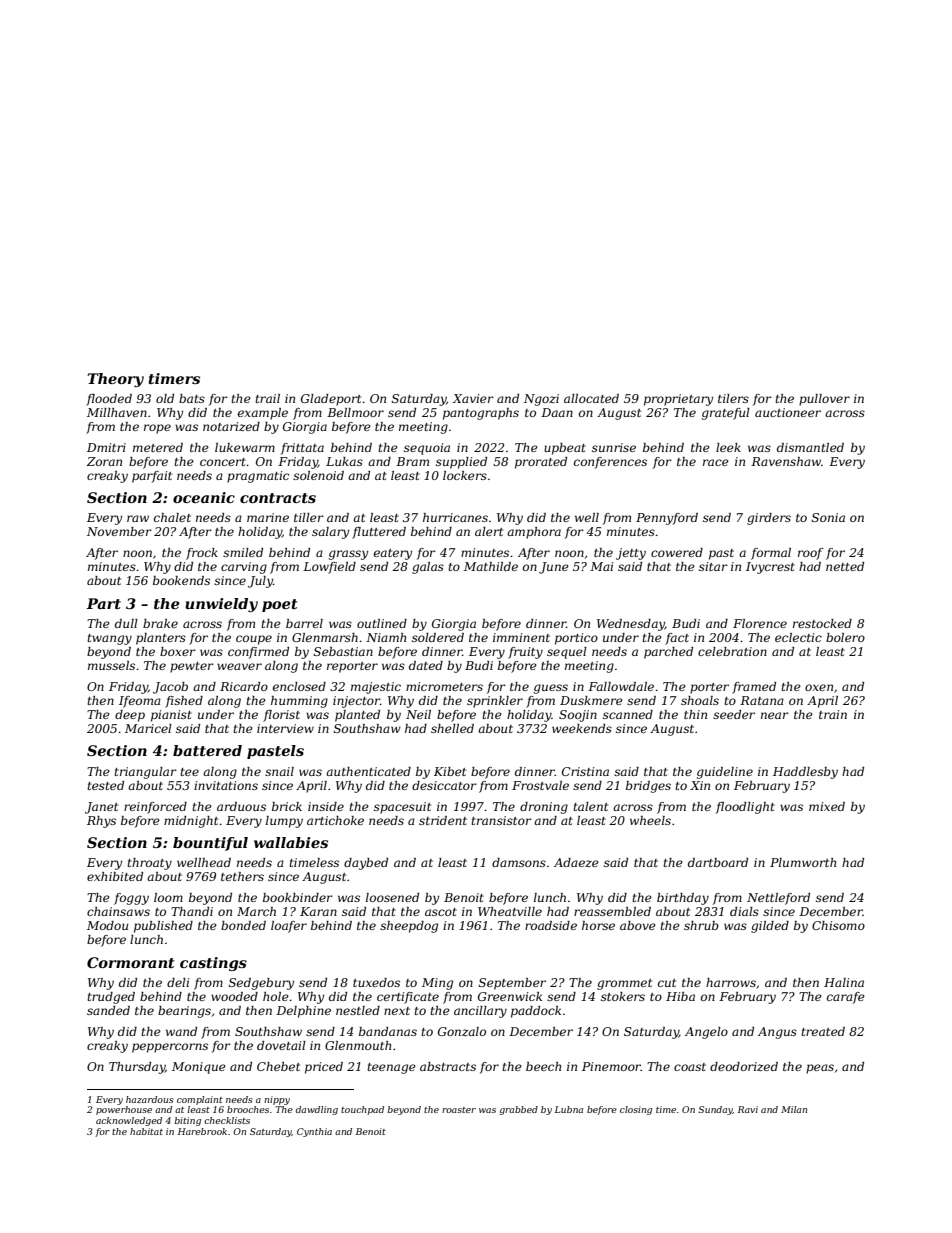 This screenshot has width=952, height=1233. Describe the element at coordinates (551, 689) in the screenshot. I see `guess` at that location.
